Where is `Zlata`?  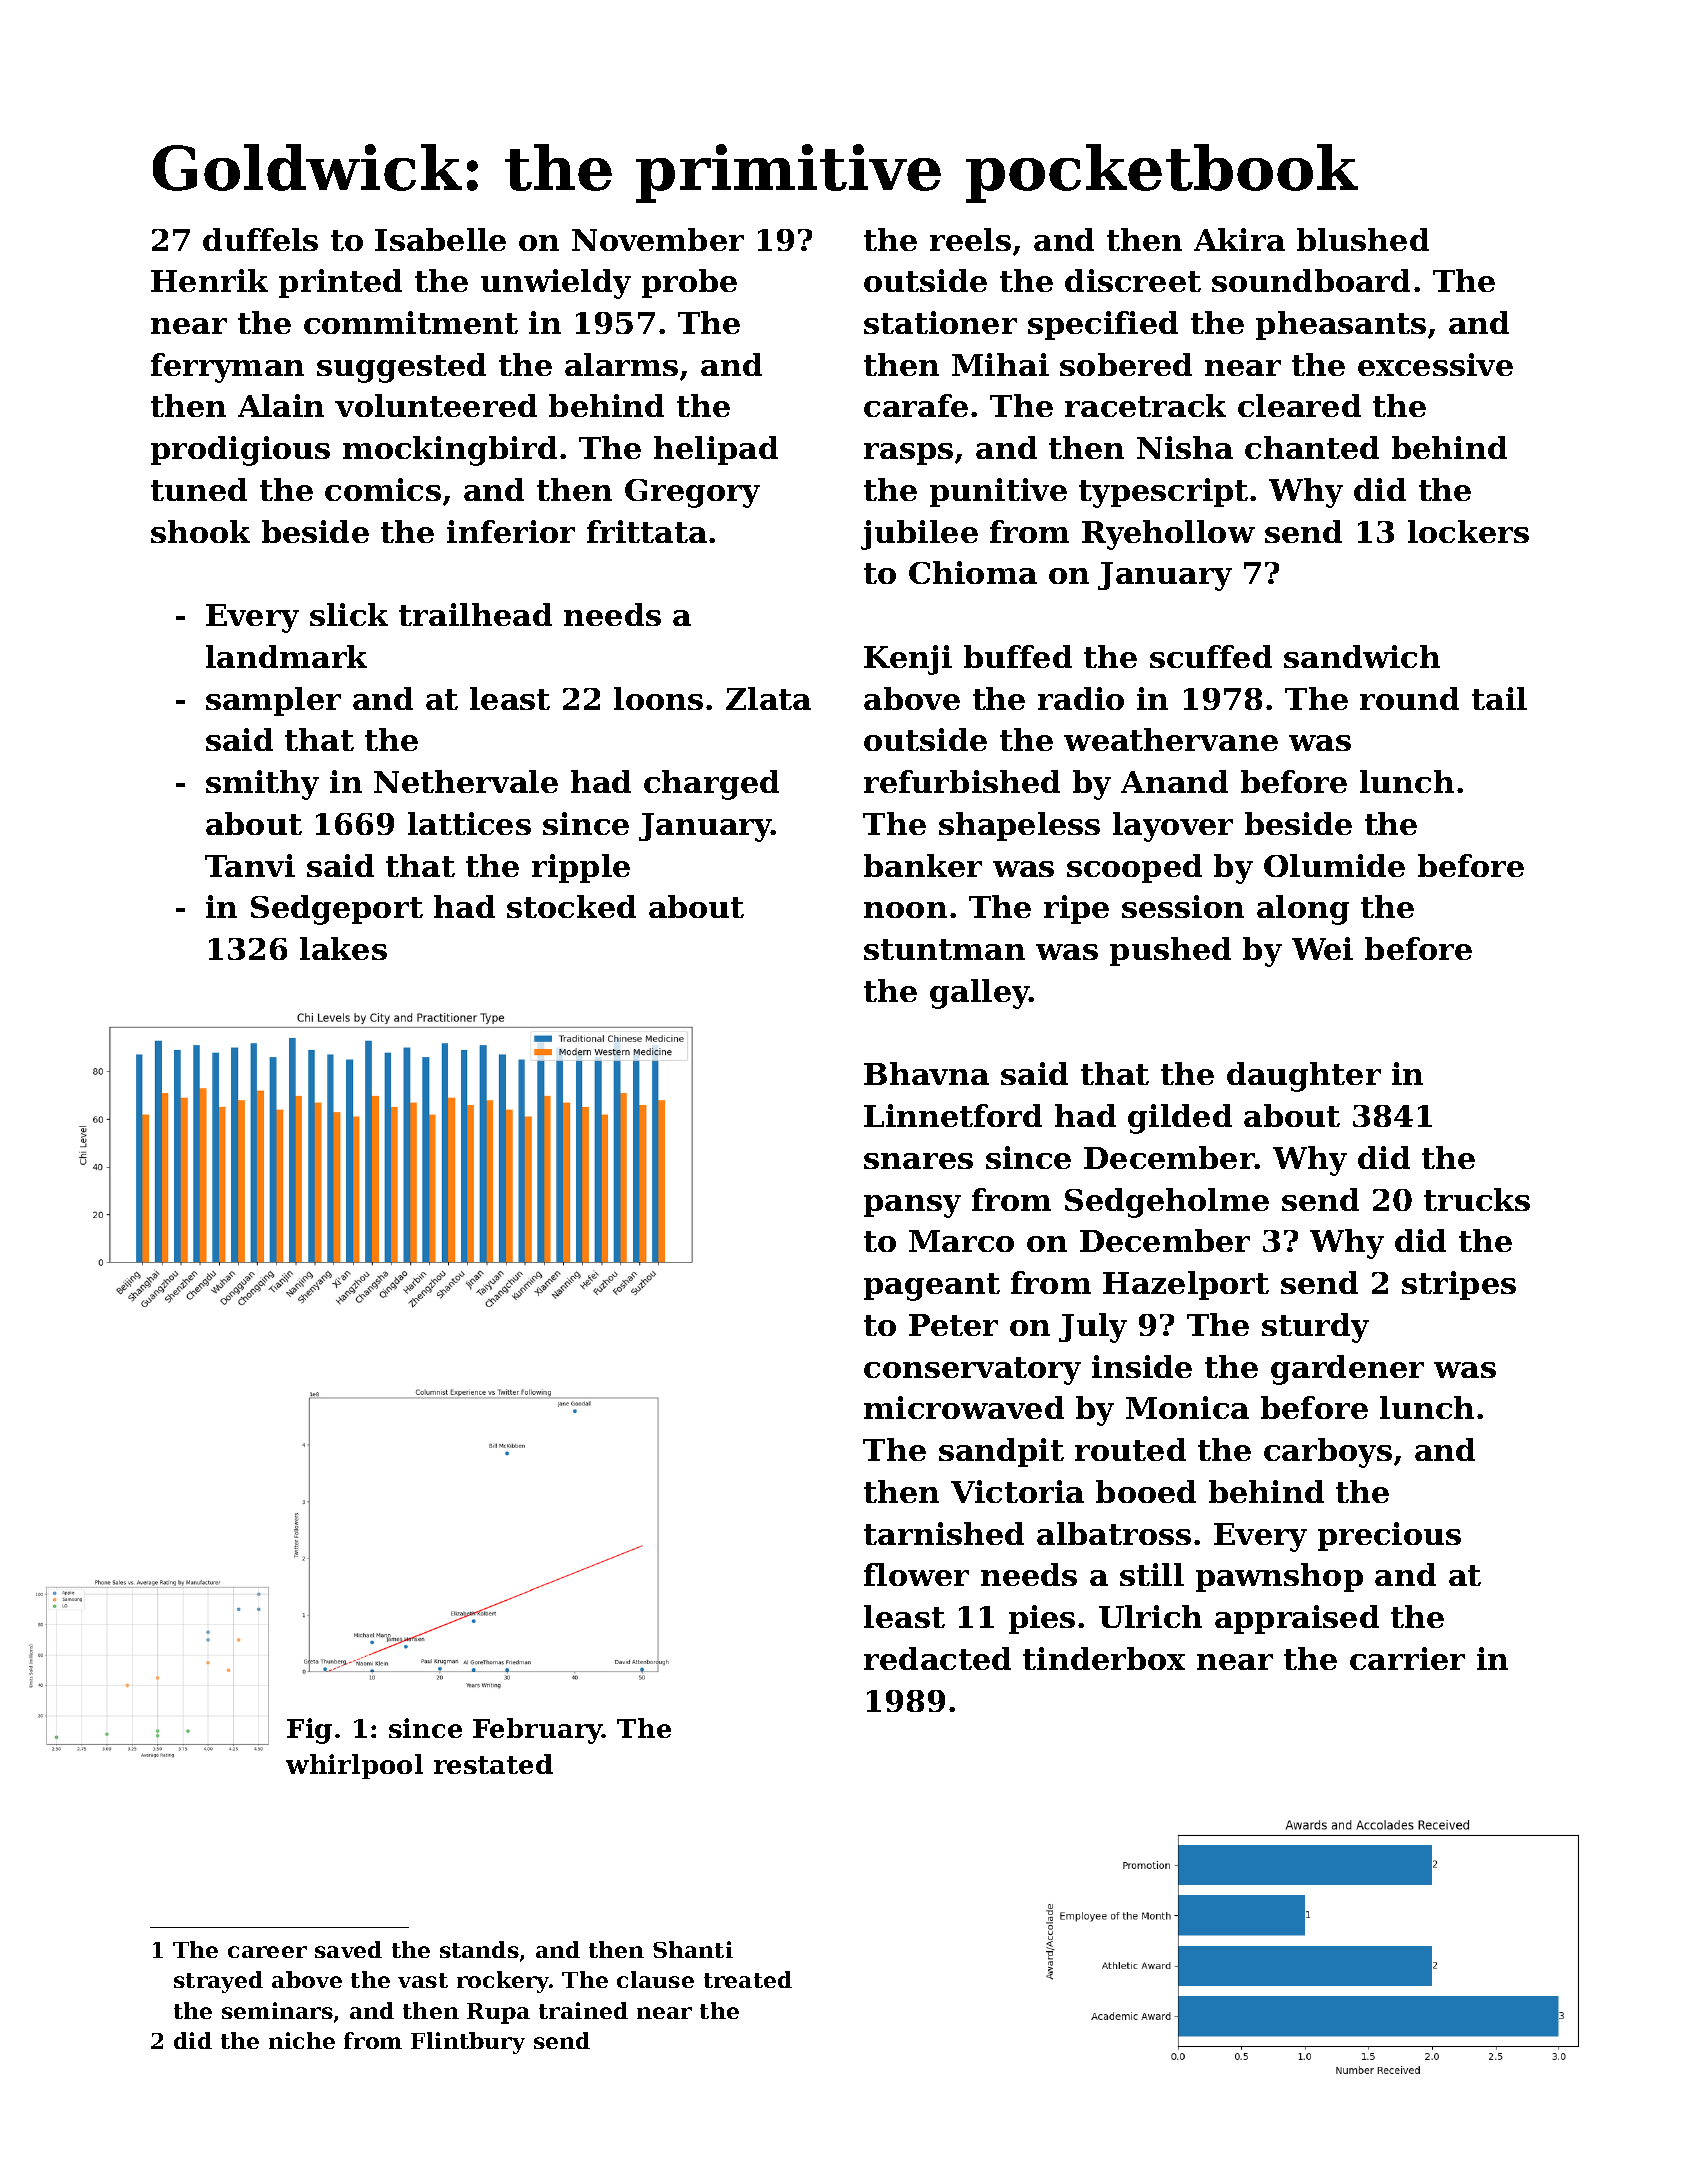 Zlata is located at coordinates (768, 698).
